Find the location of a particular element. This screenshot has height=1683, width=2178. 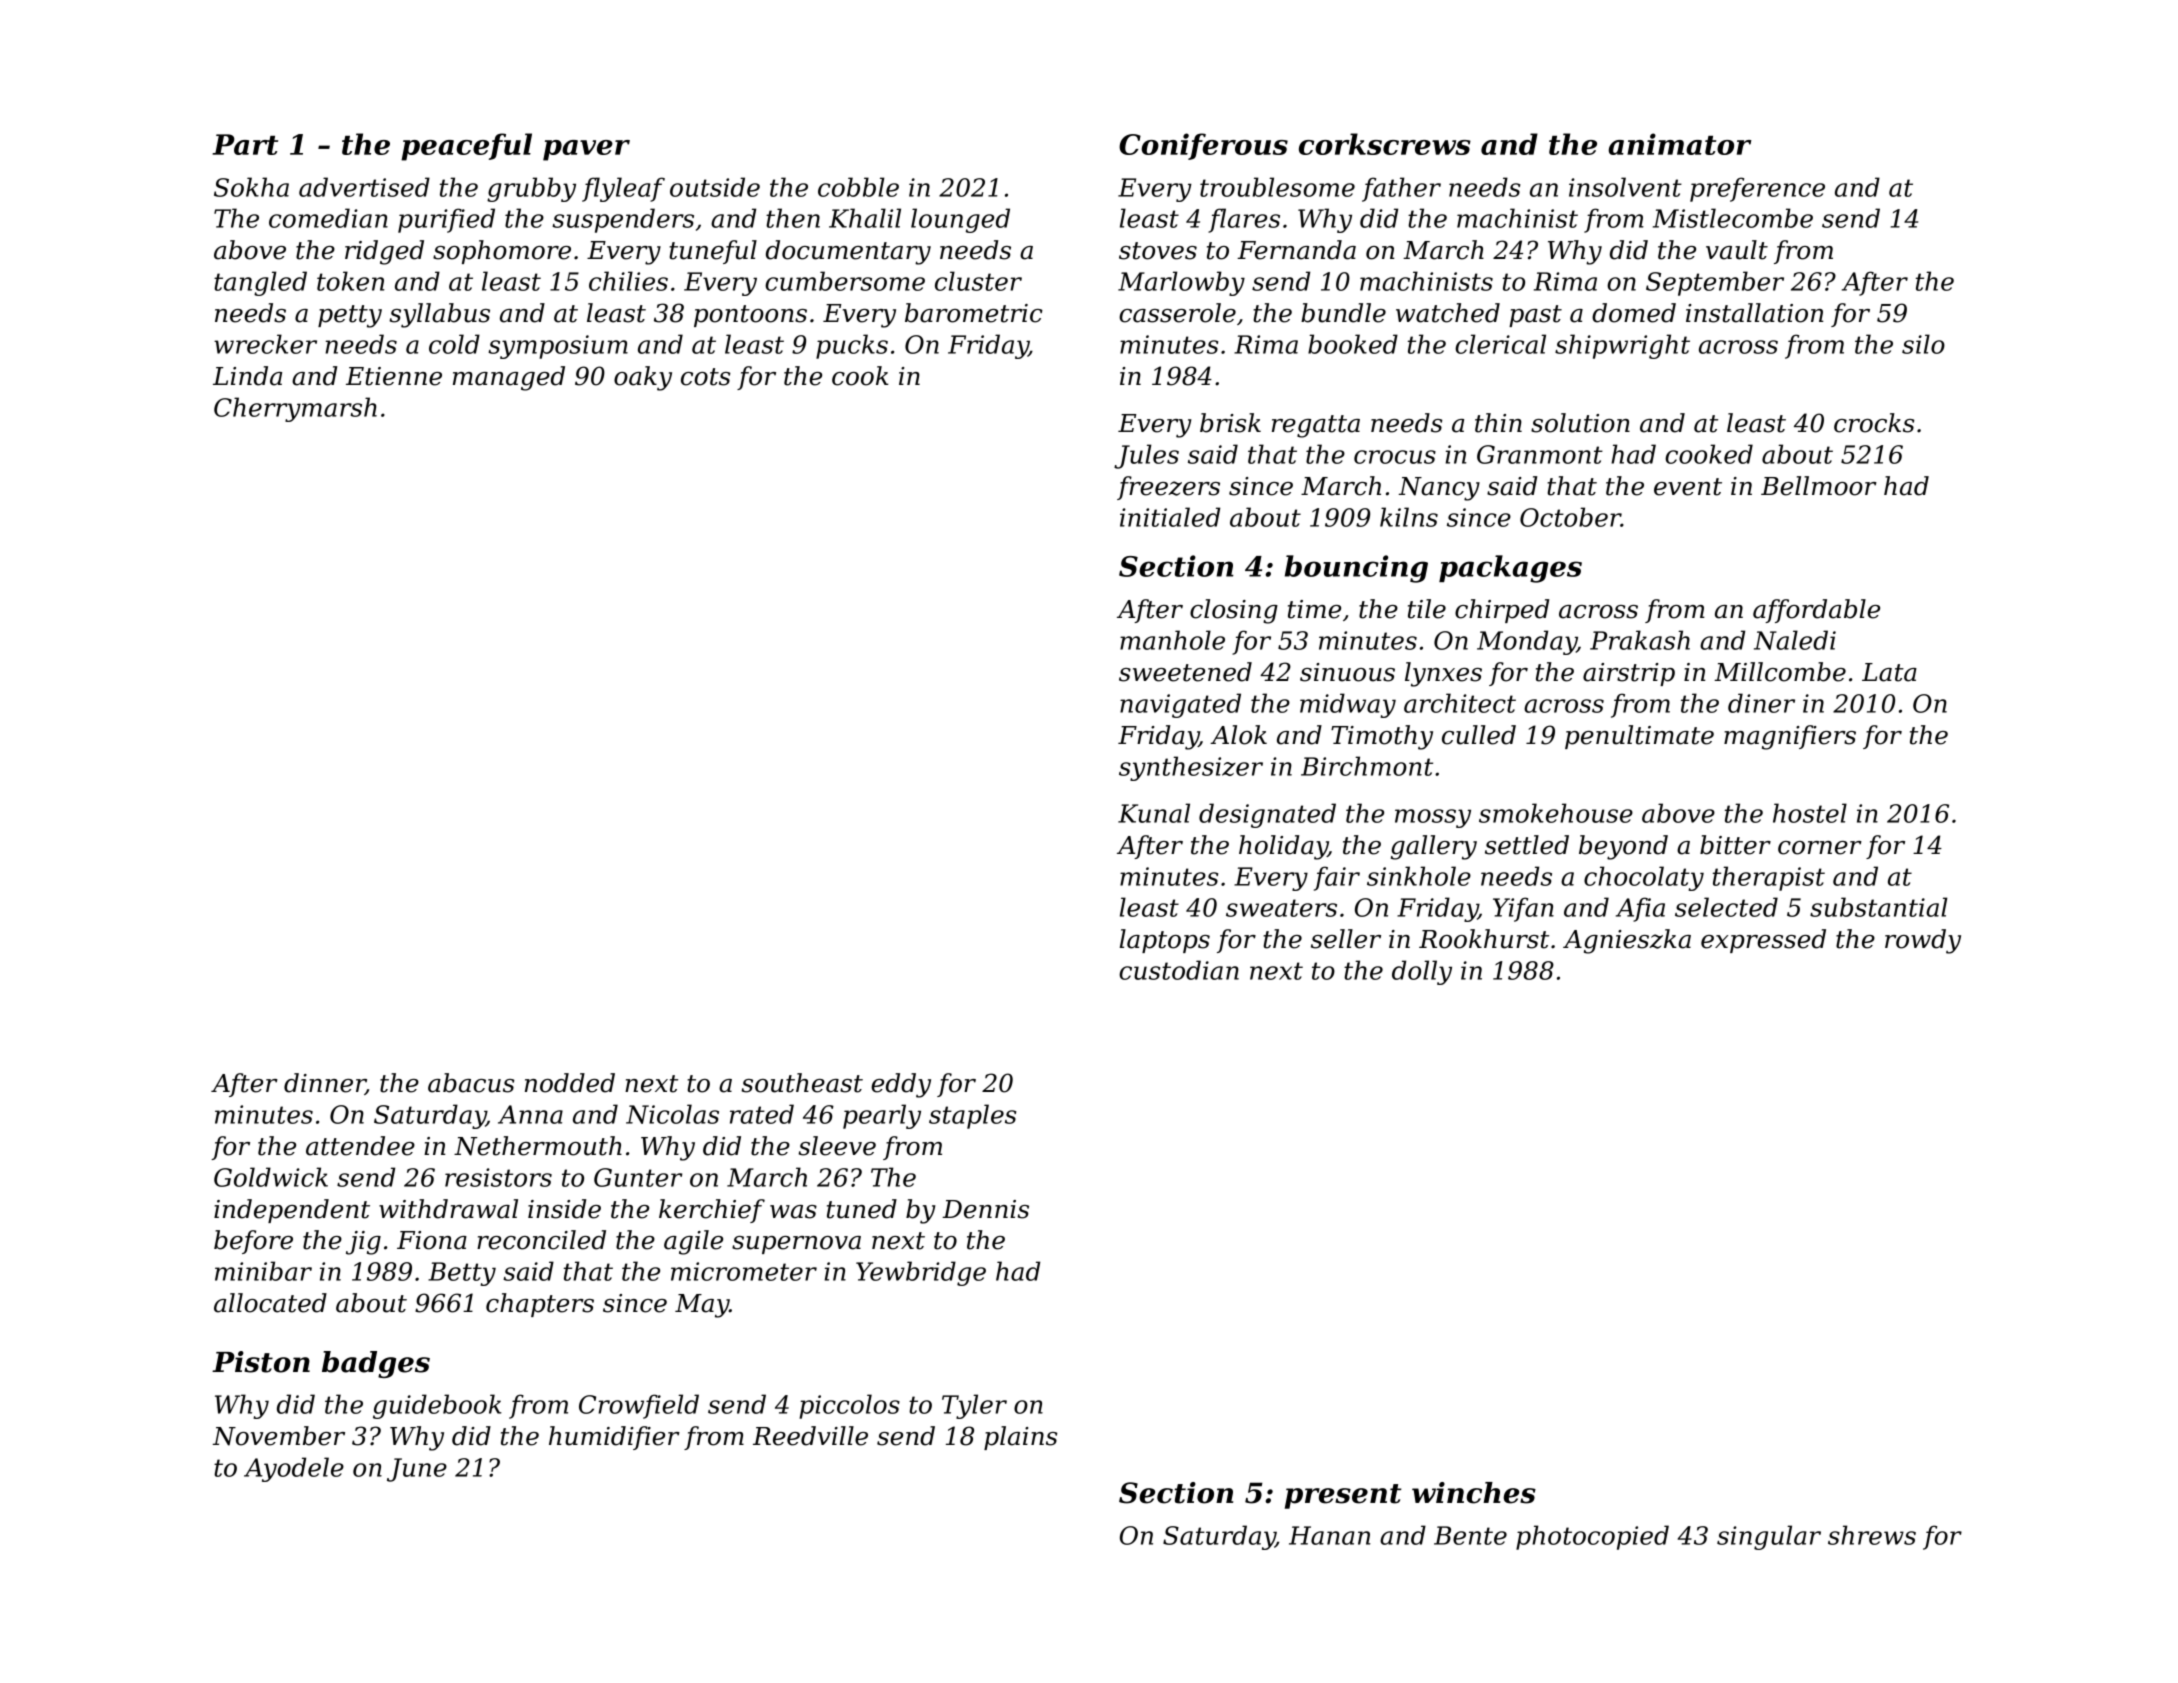

animator is located at coordinates (1680, 144).
